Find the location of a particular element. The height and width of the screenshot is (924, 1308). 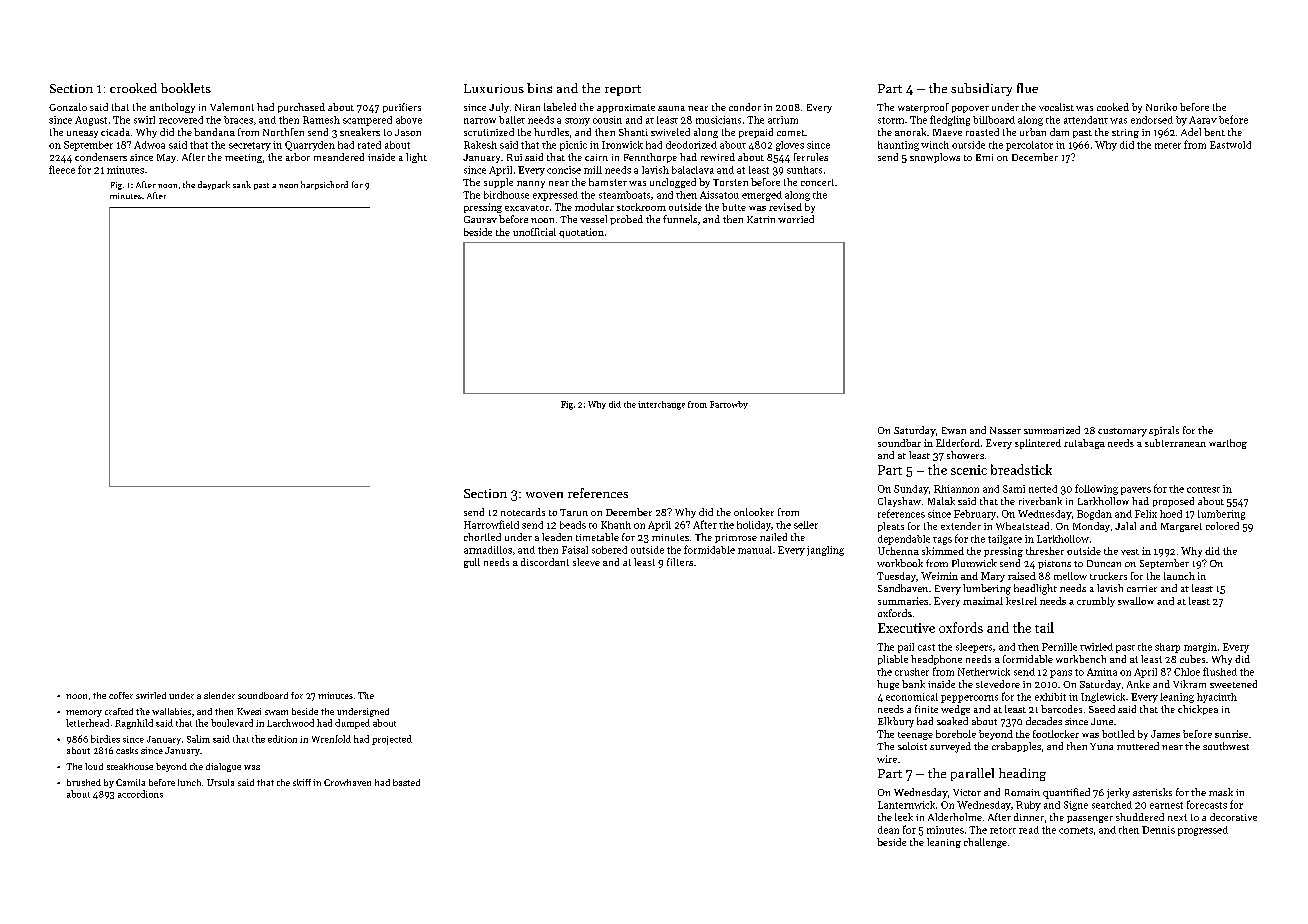

Executive is located at coordinates (906, 628).
